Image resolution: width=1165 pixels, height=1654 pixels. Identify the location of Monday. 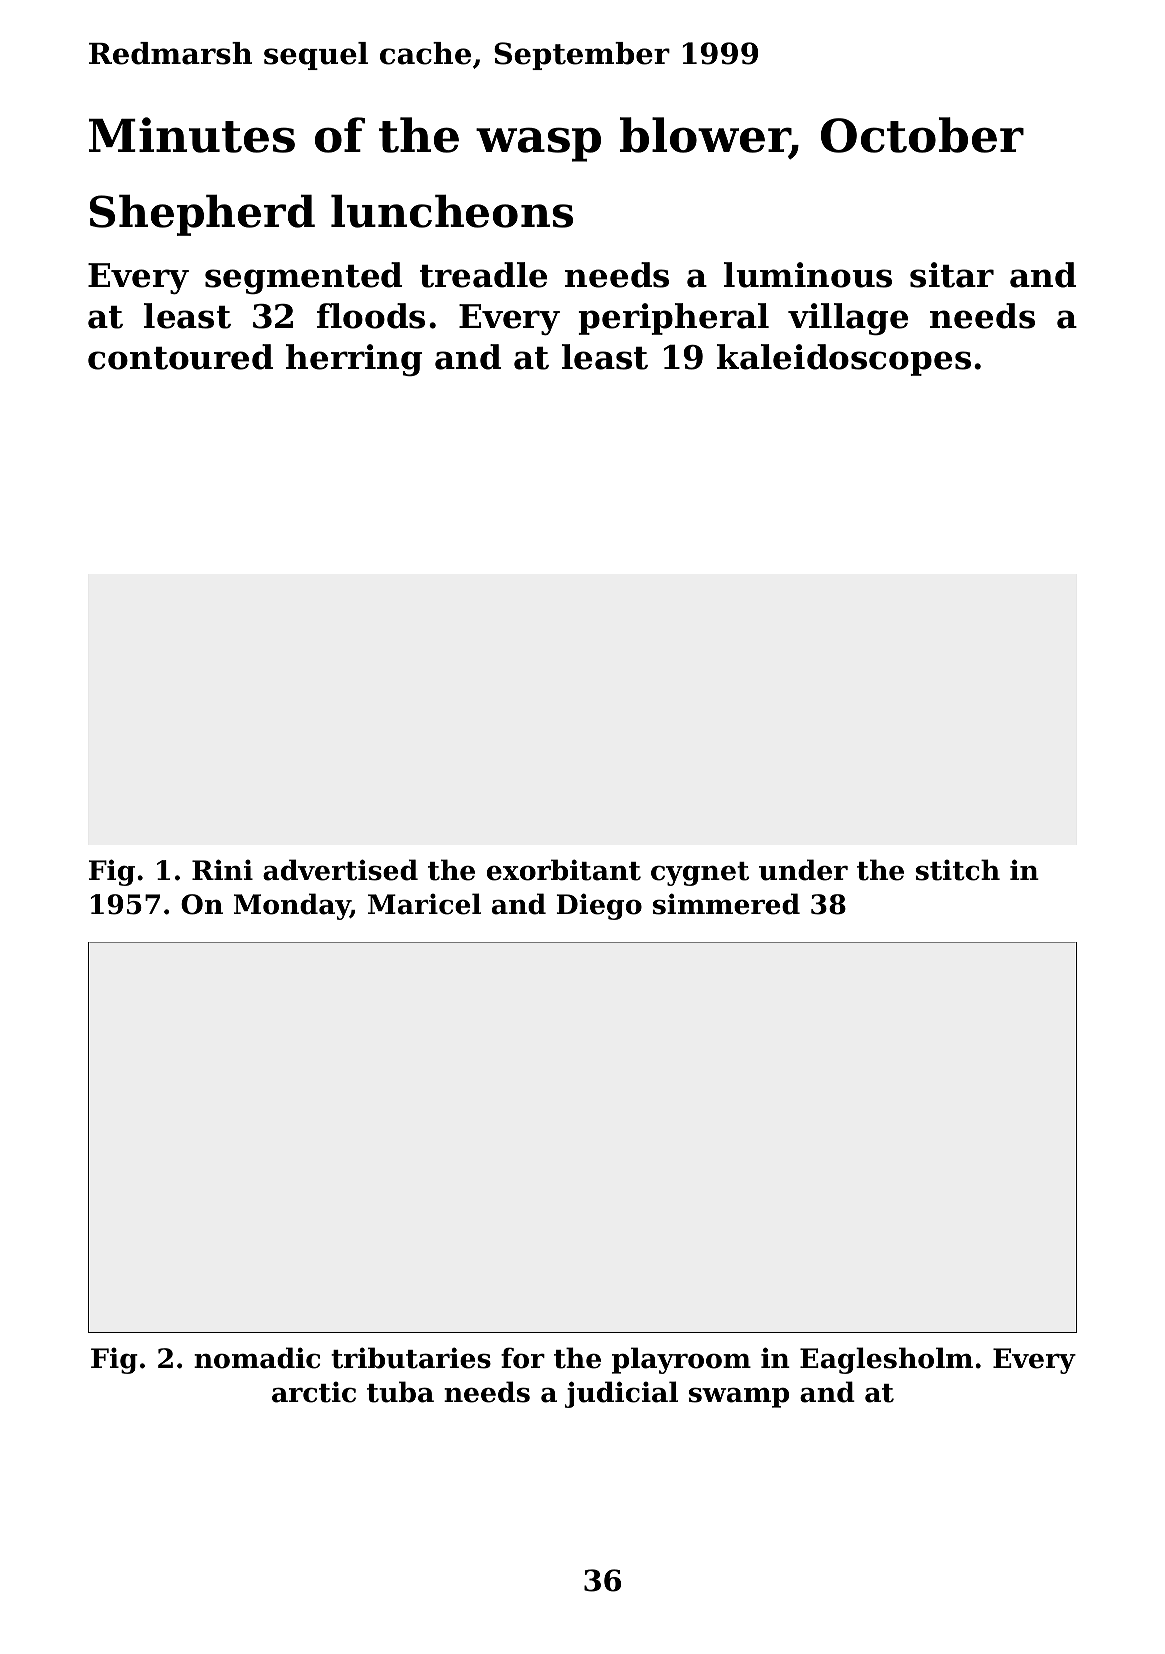
(292, 906).
